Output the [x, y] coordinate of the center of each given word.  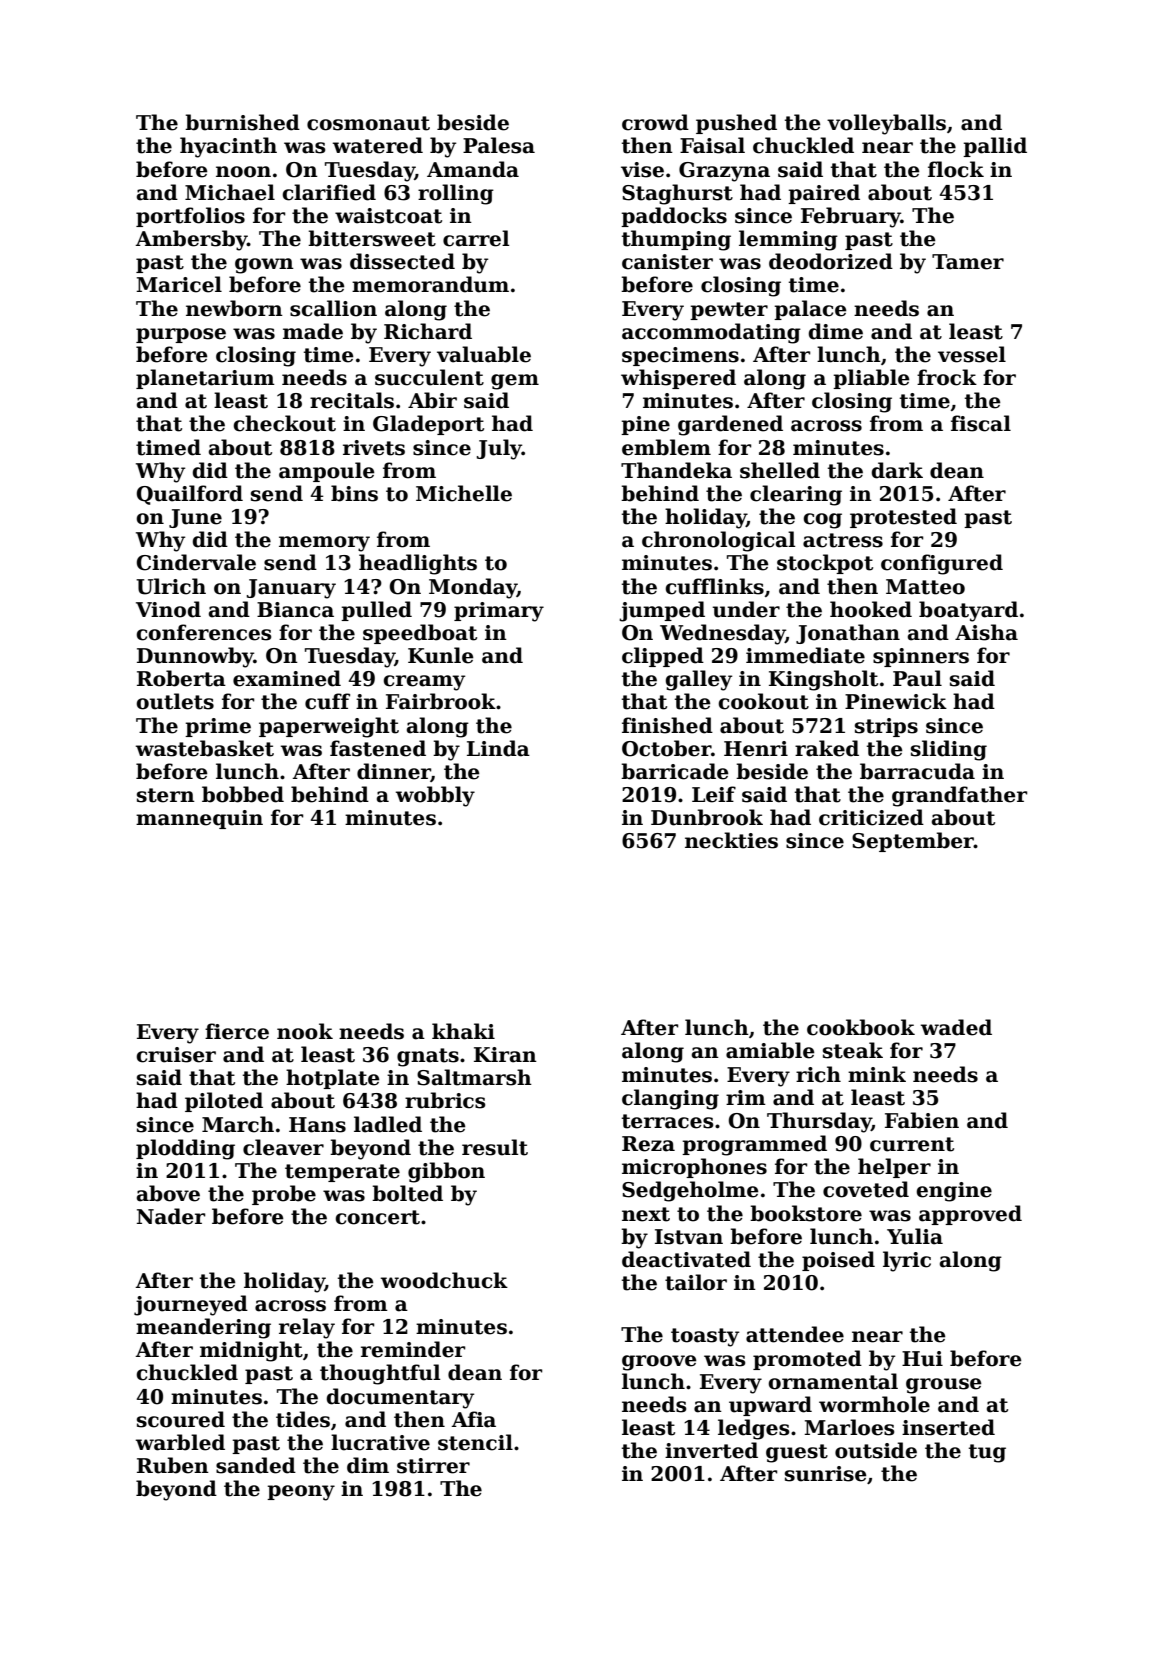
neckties [731, 840]
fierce [237, 1031]
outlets [175, 701]
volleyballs [886, 124]
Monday [473, 588]
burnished [242, 122]
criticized [871, 817]
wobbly [435, 796]
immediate [805, 655]
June [195, 518]
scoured [181, 1419]
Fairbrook [441, 701]
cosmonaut [368, 123]
